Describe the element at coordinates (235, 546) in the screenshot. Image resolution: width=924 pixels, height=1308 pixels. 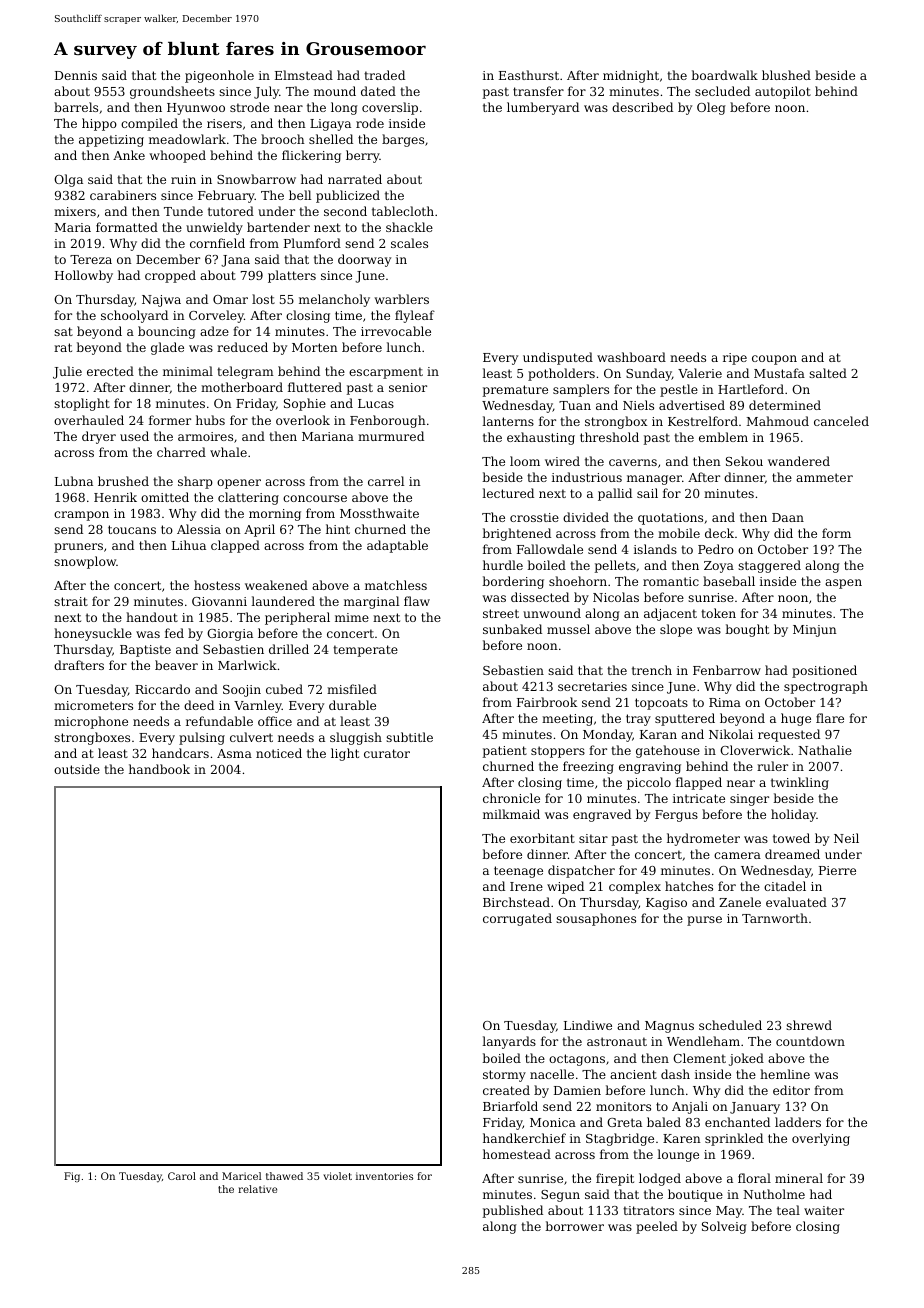
I see `clapped` at that location.
